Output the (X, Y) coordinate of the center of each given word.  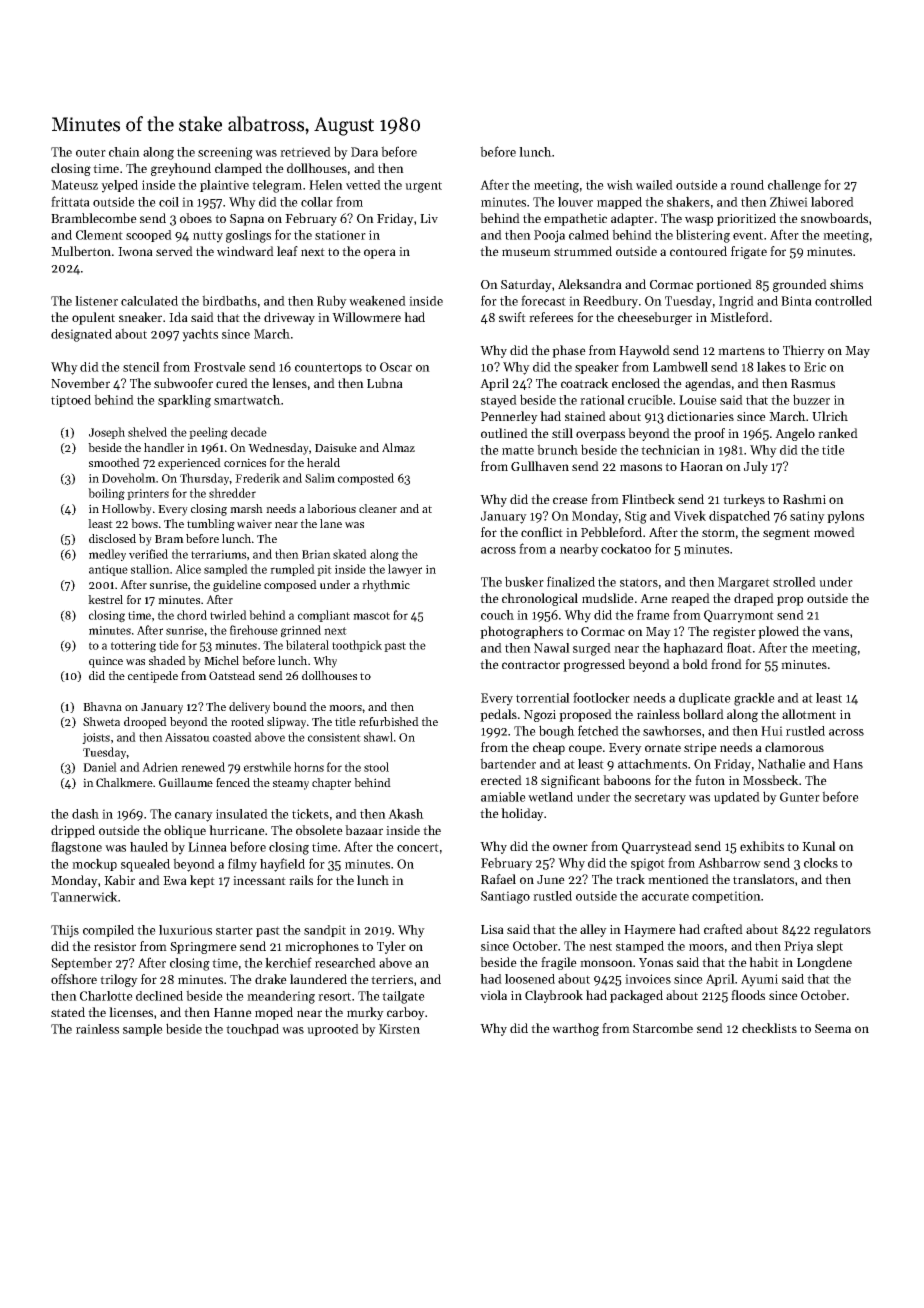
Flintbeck (648, 499)
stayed (499, 401)
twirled (228, 615)
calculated (149, 301)
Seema (833, 1028)
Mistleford (739, 317)
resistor (115, 946)
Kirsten (399, 1029)
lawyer (405, 570)
